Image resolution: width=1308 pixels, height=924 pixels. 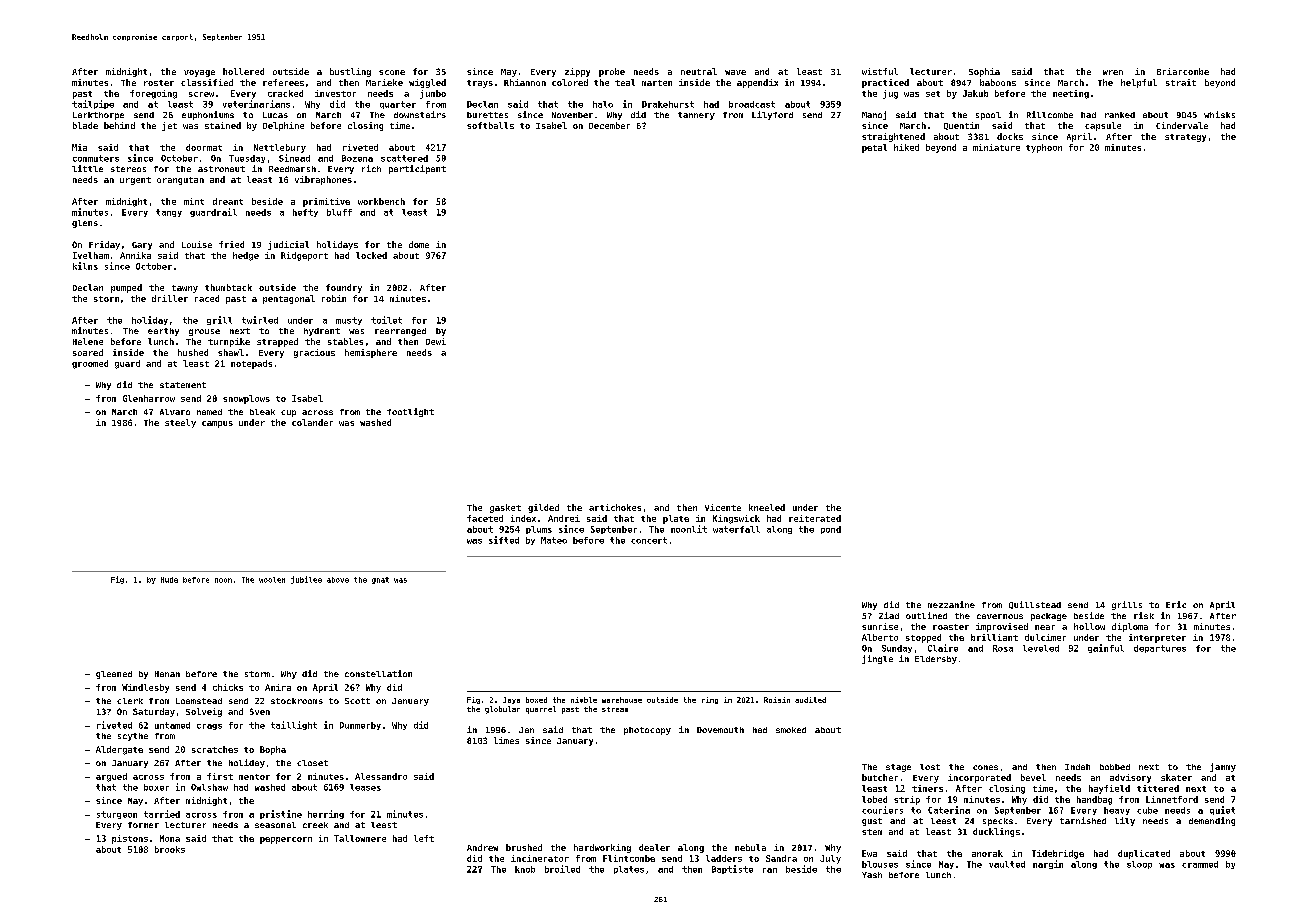 I want to click on Sophia, so click(x=984, y=72).
